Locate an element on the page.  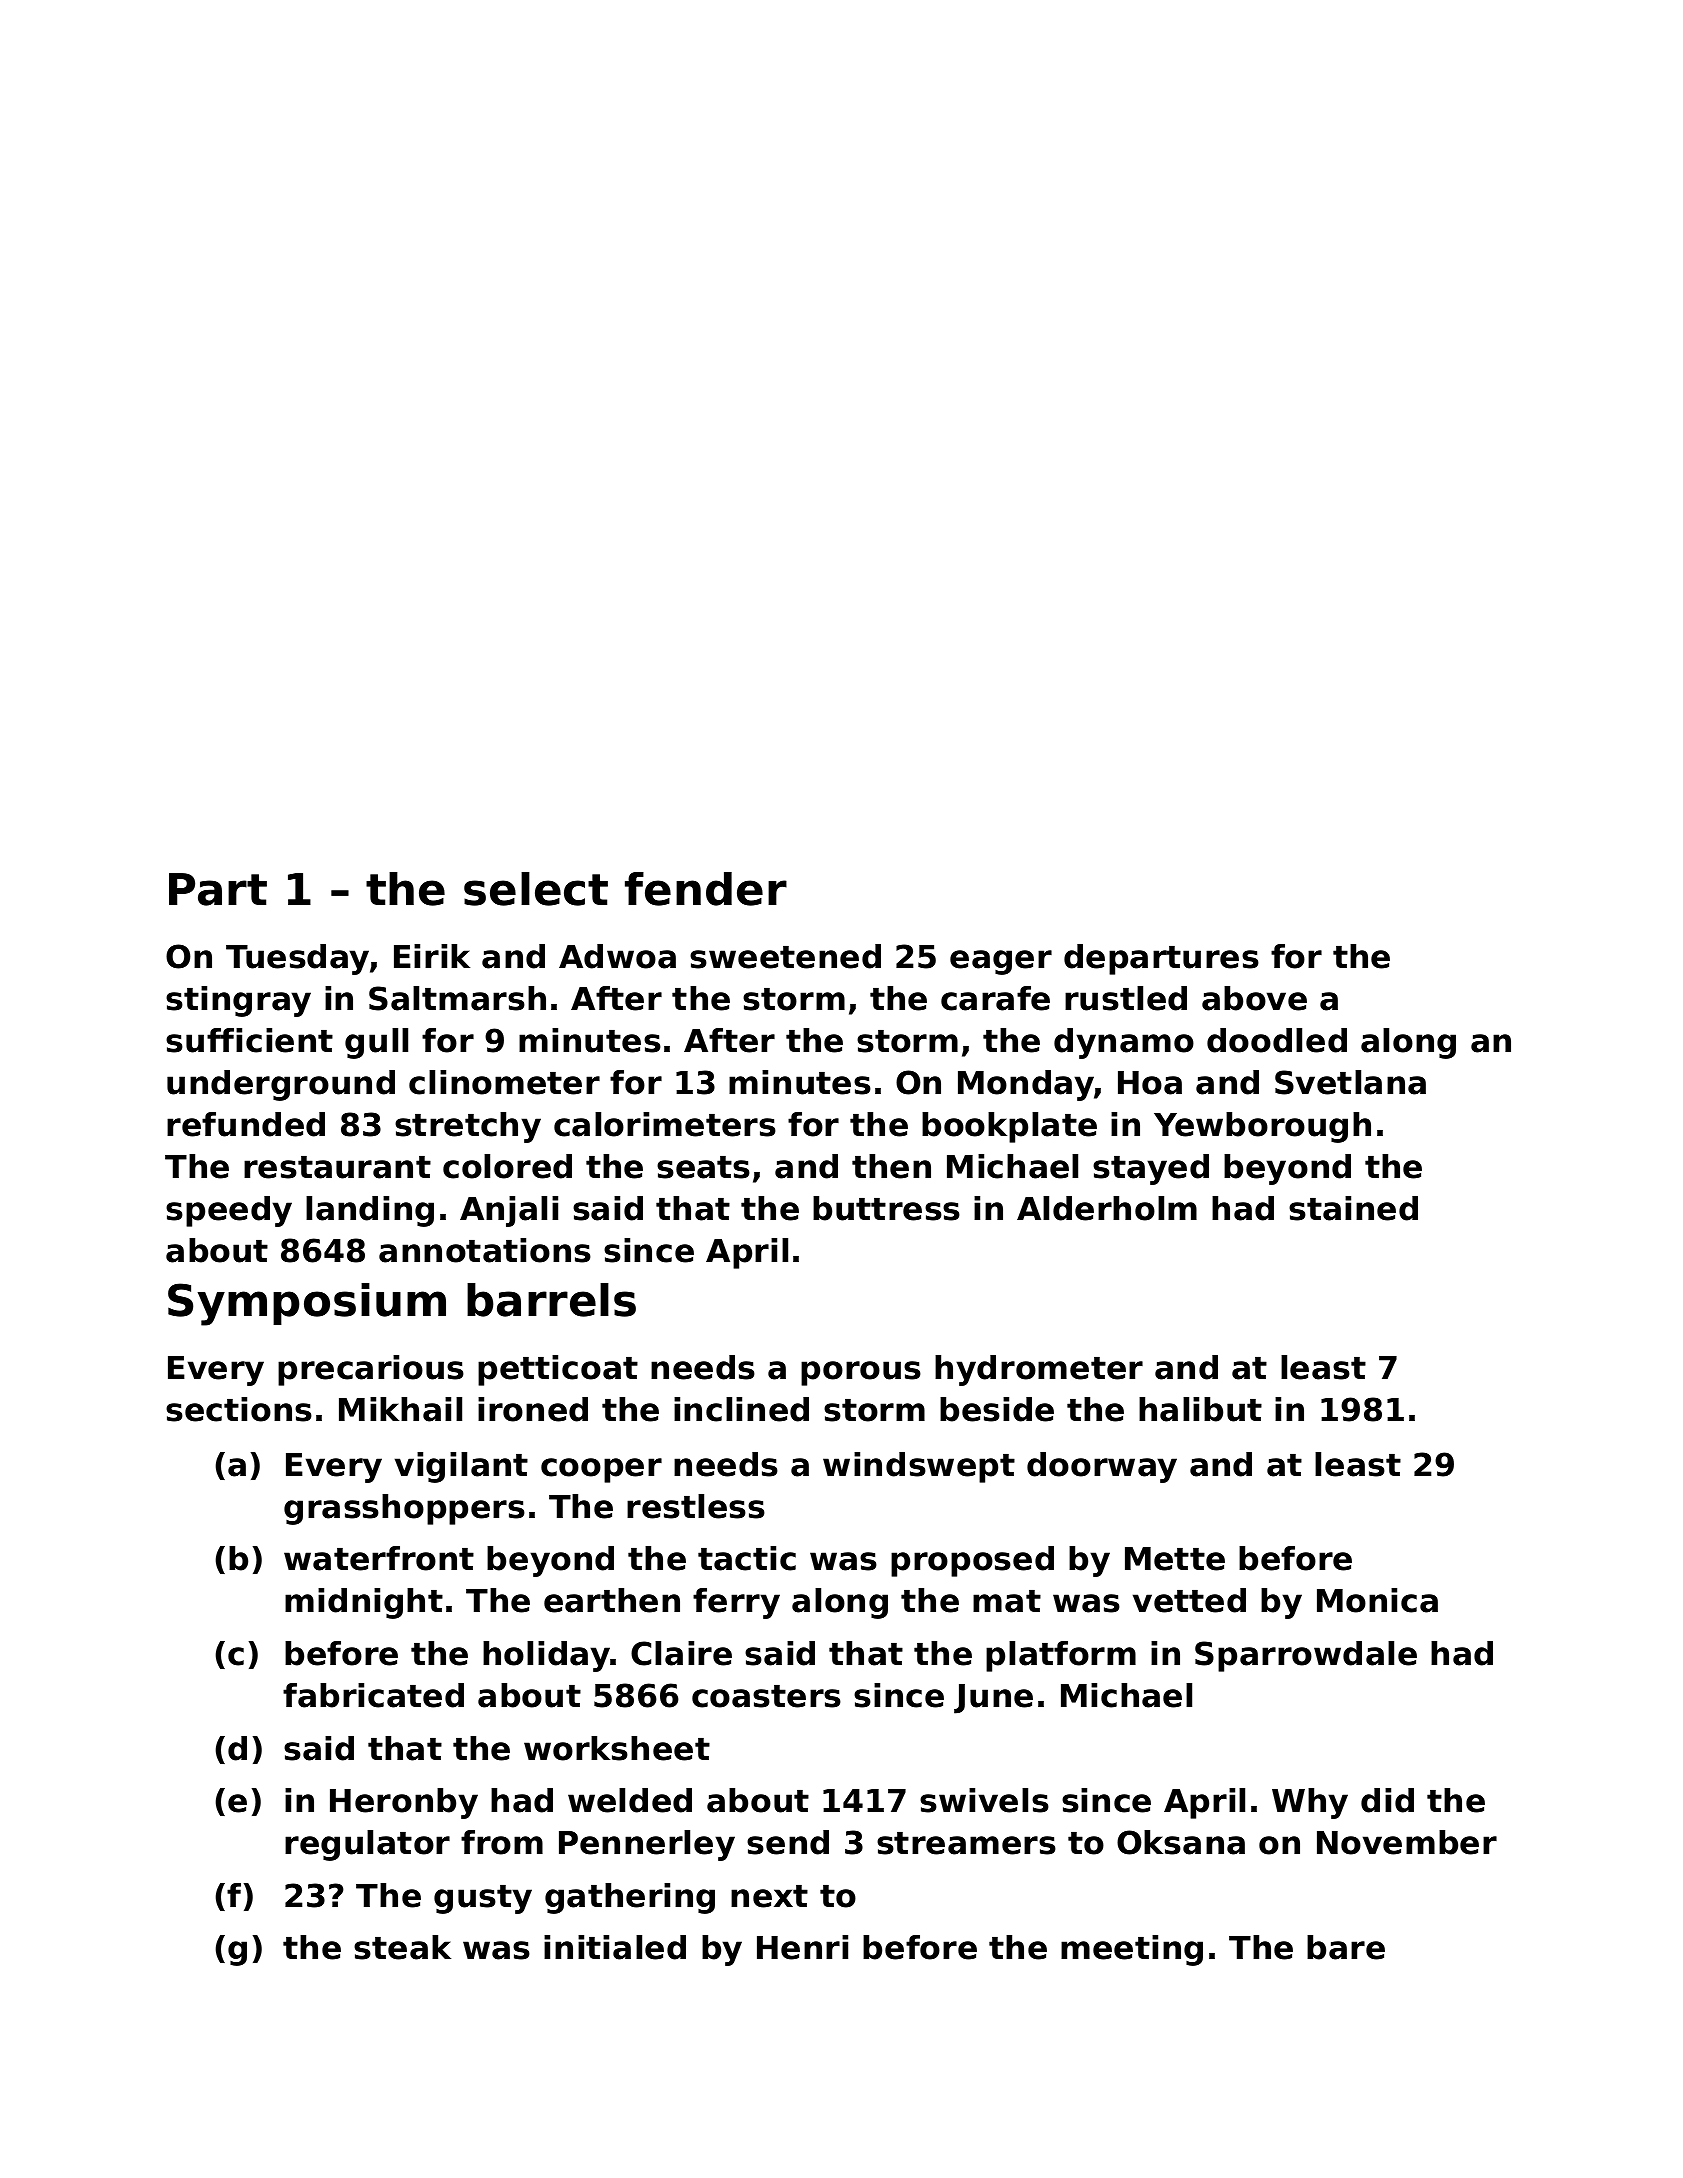
halibut is located at coordinates (1200, 1409).
